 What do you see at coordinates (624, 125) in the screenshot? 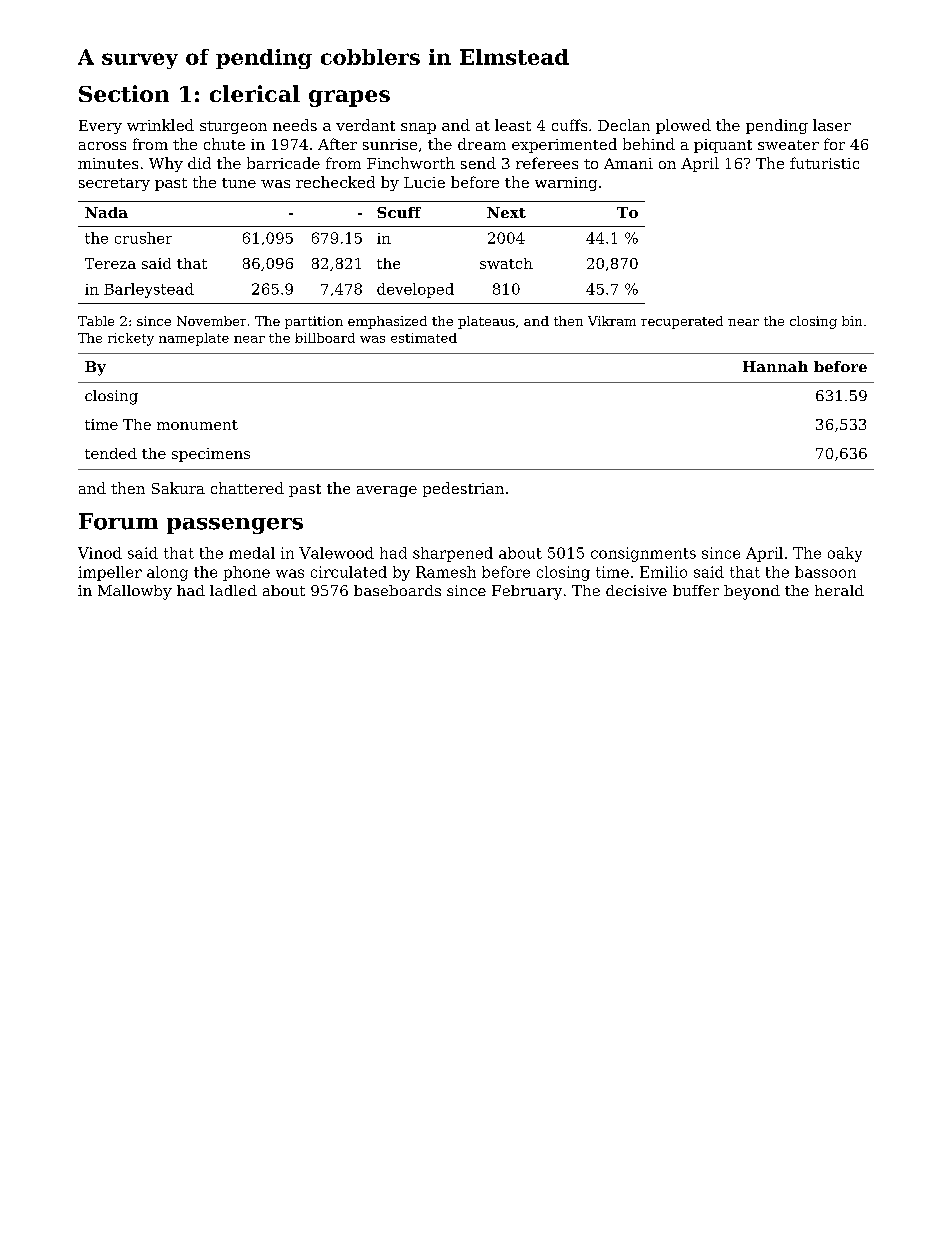
I see `Declan` at bounding box center [624, 125].
